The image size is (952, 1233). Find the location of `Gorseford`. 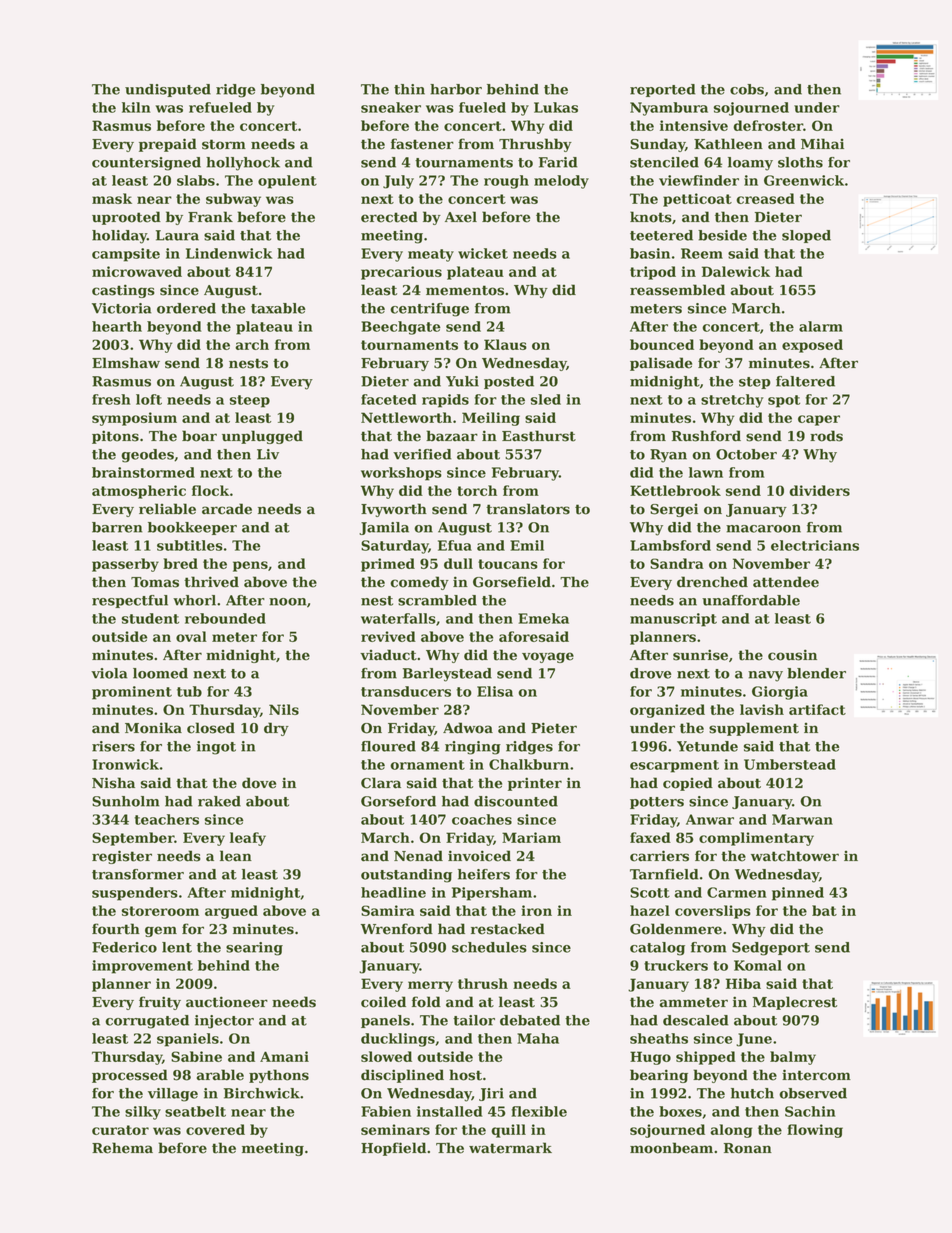

Gorseford is located at coordinates (398, 801).
